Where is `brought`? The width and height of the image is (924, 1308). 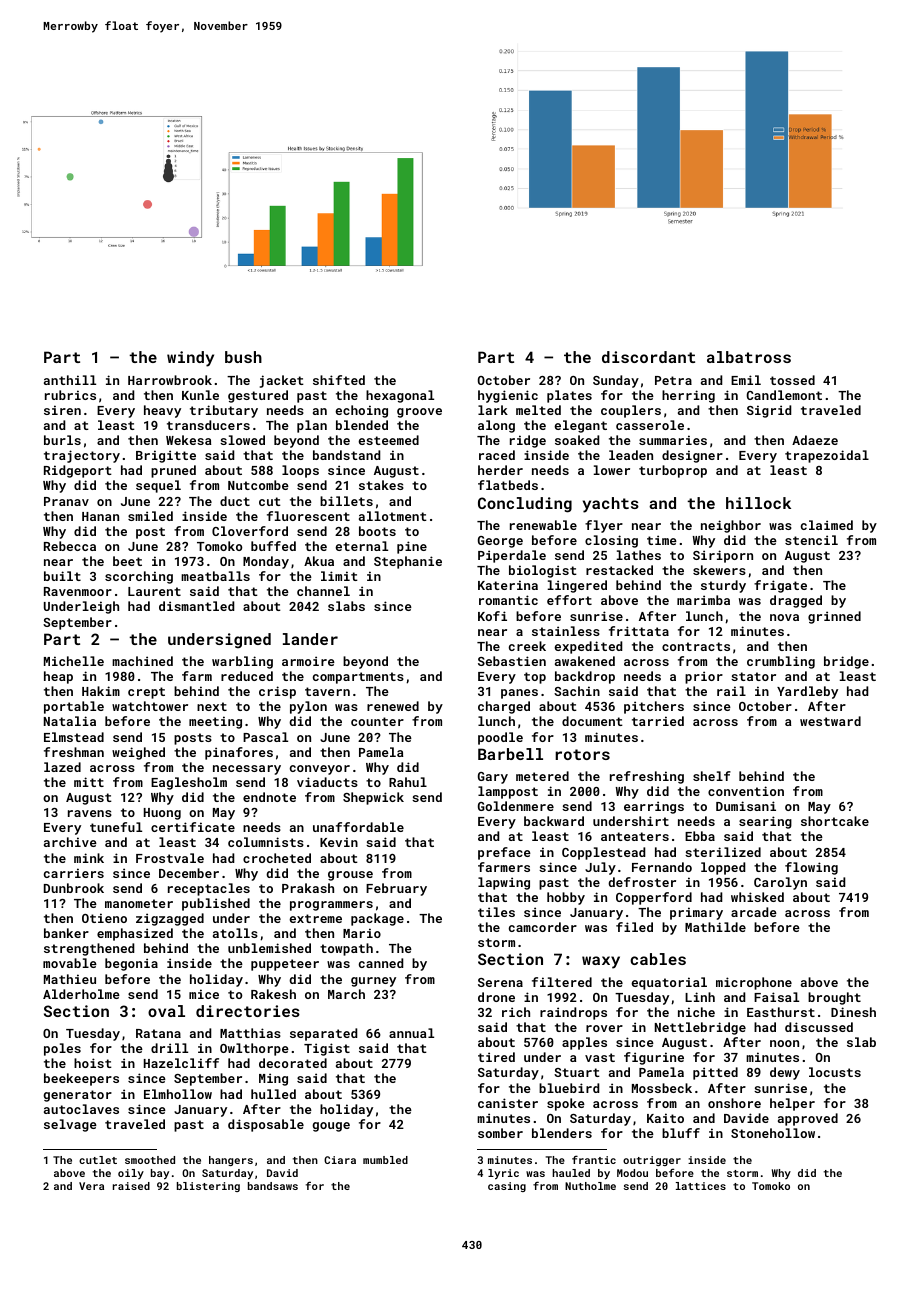 brought is located at coordinates (834, 998).
